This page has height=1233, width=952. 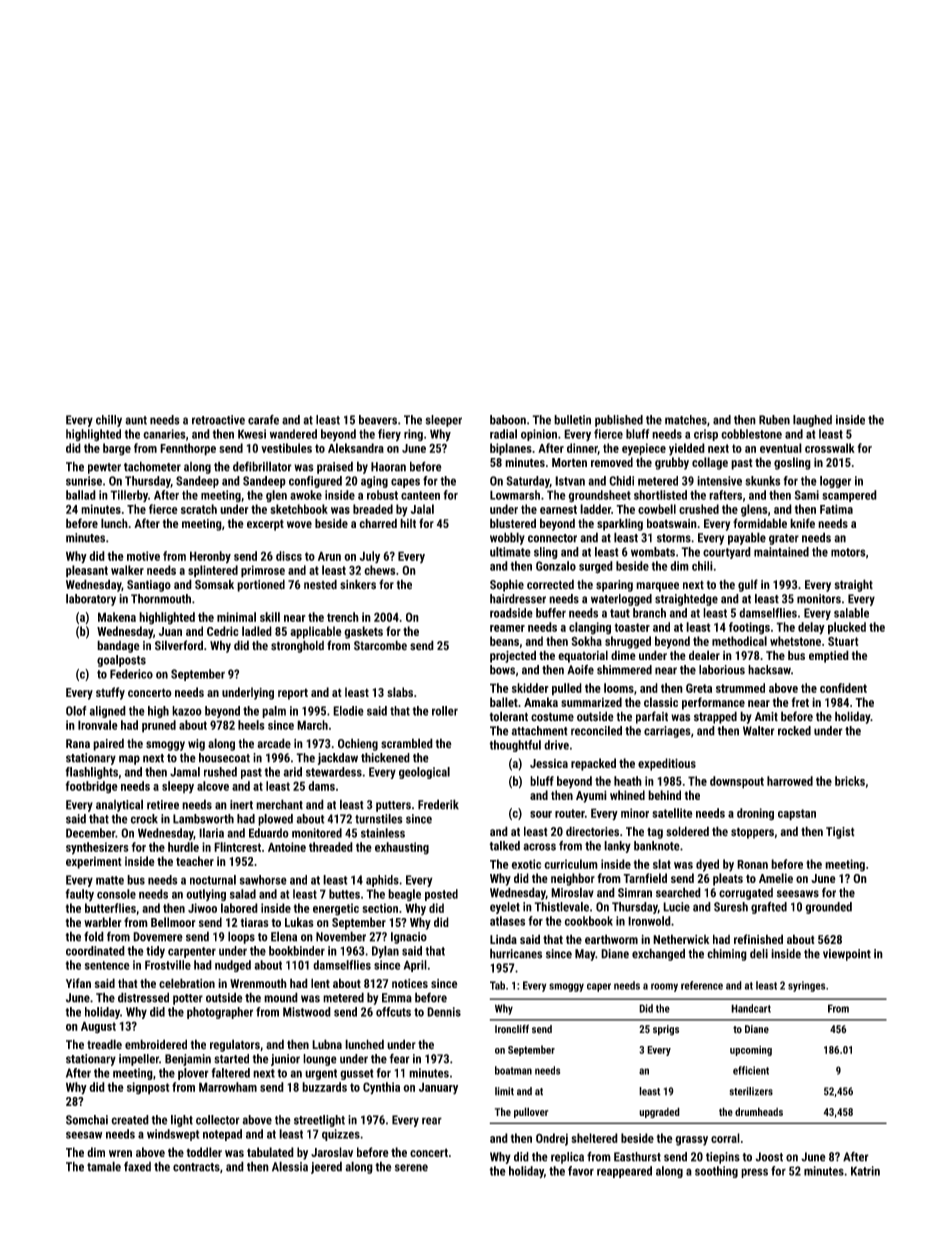 What do you see at coordinates (581, 1171) in the page?
I see `favor` at bounding box center [581, 1171].
